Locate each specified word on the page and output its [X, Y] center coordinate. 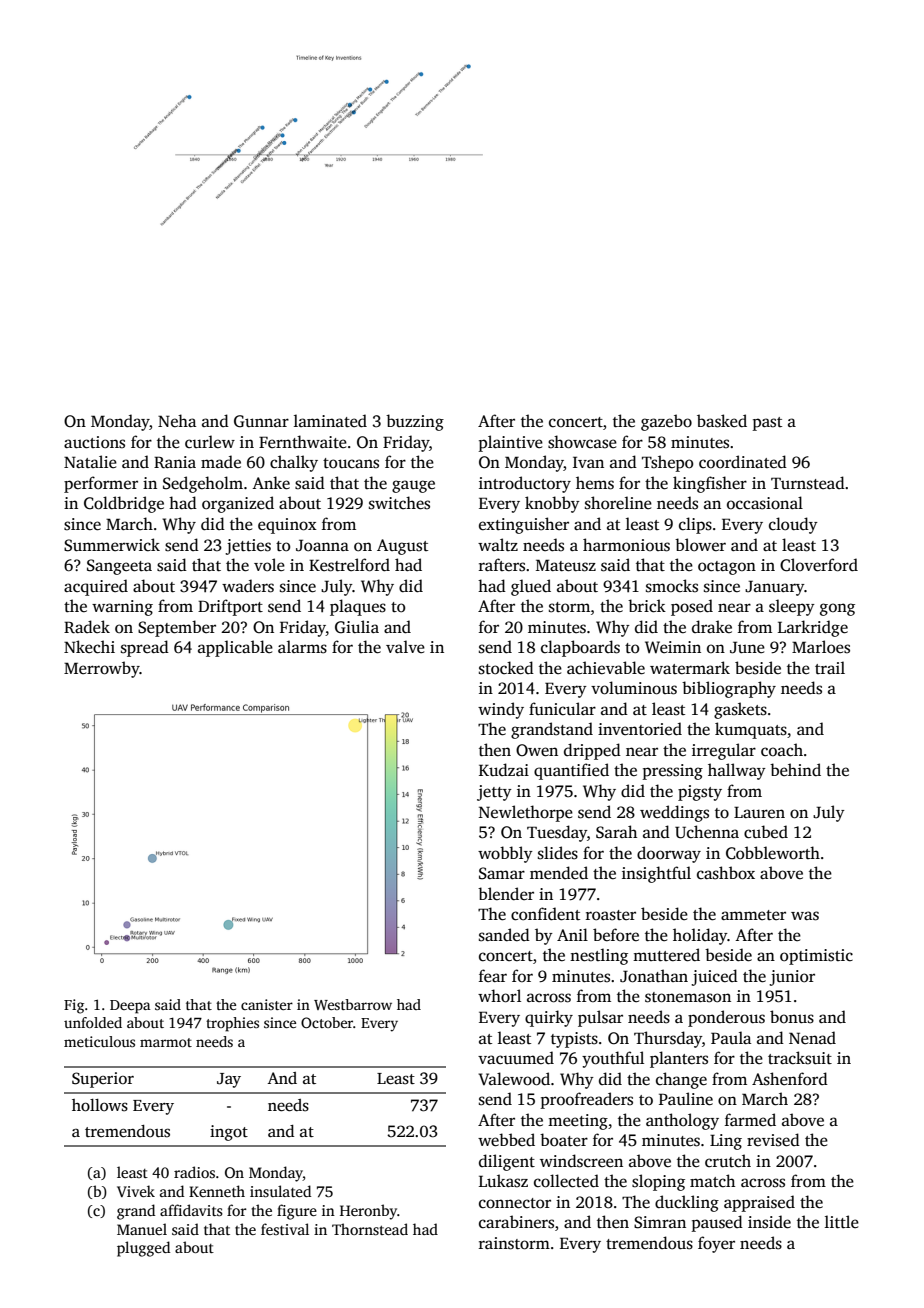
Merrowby [102, 669]
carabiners [516, 1222]
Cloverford [819, 565]
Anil [572, 934]
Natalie [90, 461]
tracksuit [800, 1058]
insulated [280, 1191]
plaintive [511, 443]
